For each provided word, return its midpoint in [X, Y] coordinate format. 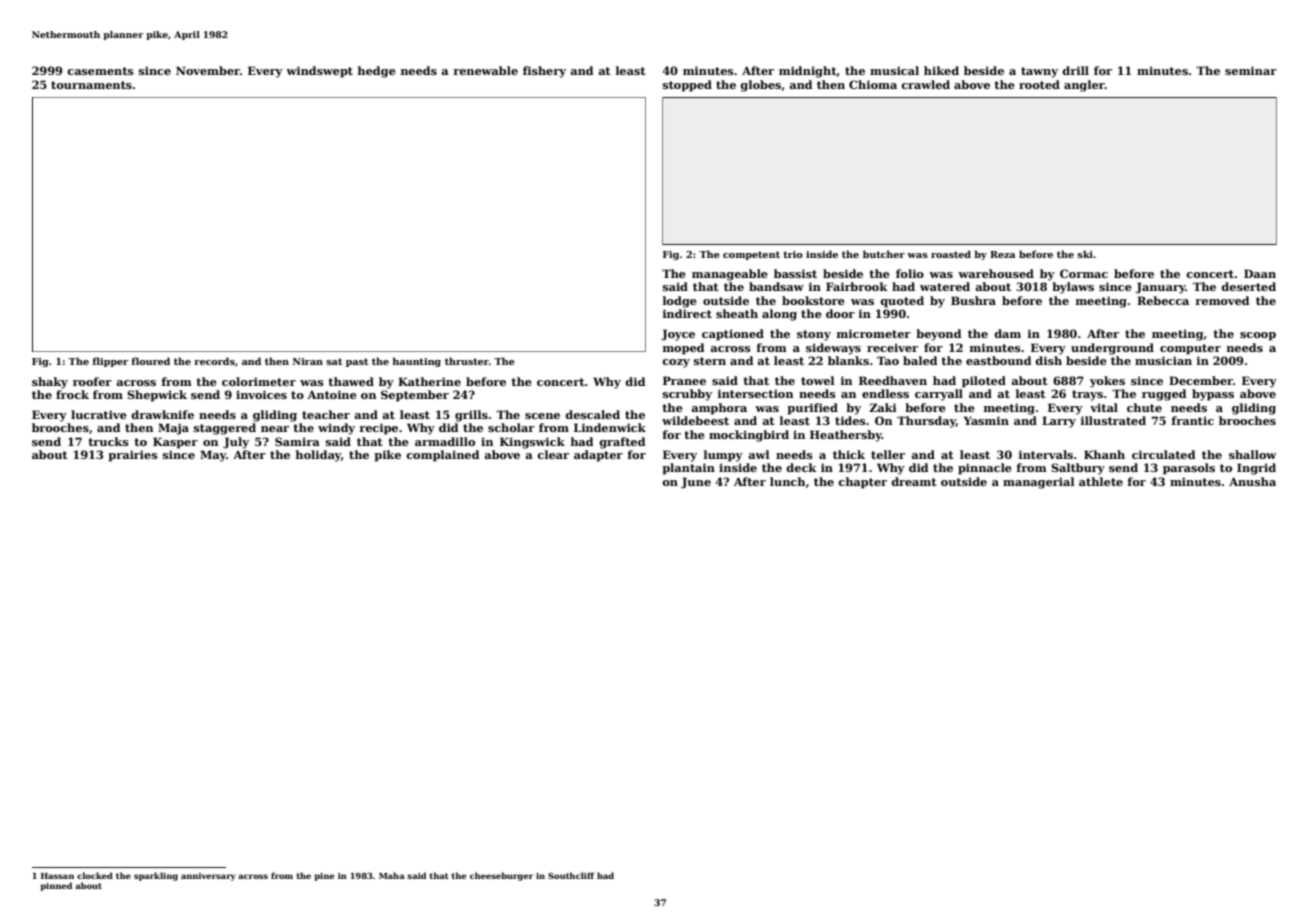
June [696, 483]
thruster [467, 361]
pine [324, 877]
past [357, 362]
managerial [1039, 483]
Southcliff [571, 875]
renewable [485, 70]
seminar [1251, 70]
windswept [319, 72]
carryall [939, 395]
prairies [133, 456]
